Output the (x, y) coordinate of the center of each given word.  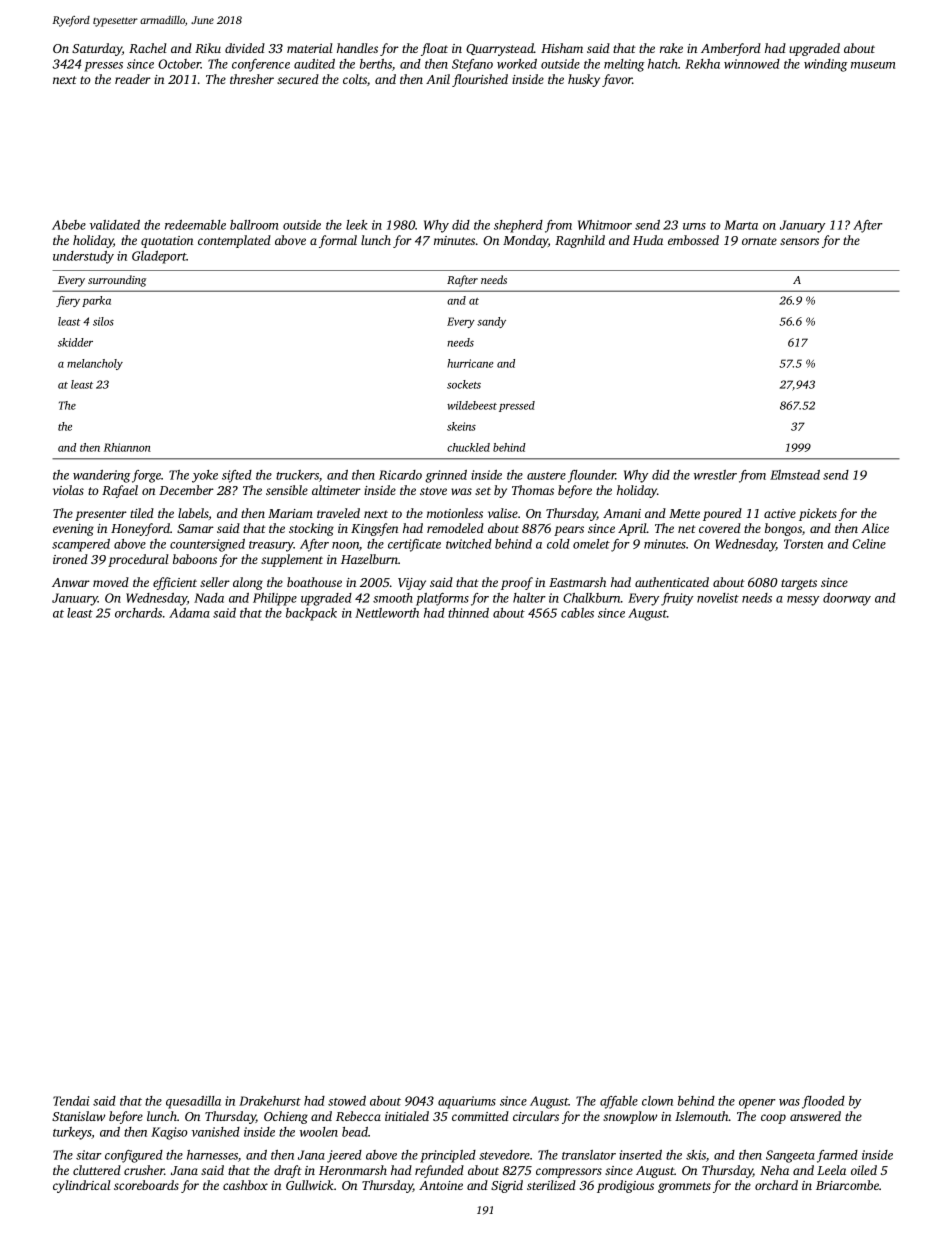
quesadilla (193, 1102)
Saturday (97, 49)
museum (873, 65)
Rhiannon (127, 447)
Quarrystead (500, 49)
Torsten (803, 544)
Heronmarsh (353, 1170)
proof (517, 583)
